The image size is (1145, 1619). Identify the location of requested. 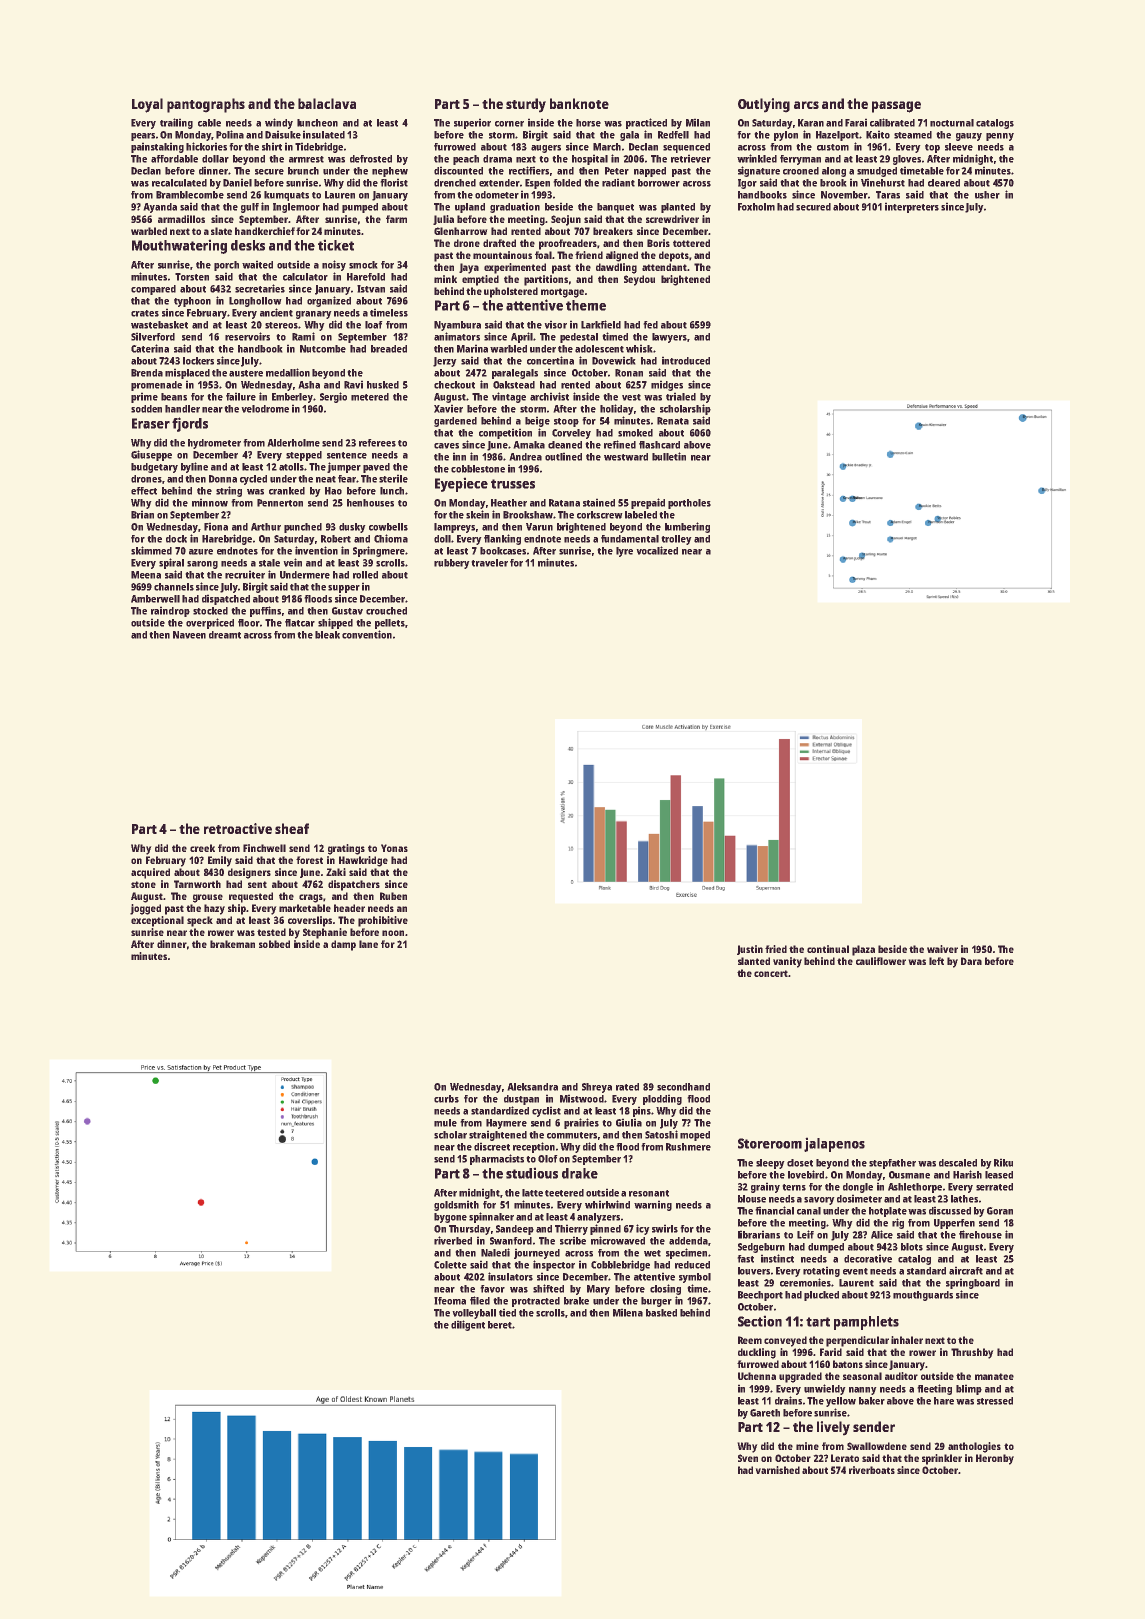
(251, 897).
